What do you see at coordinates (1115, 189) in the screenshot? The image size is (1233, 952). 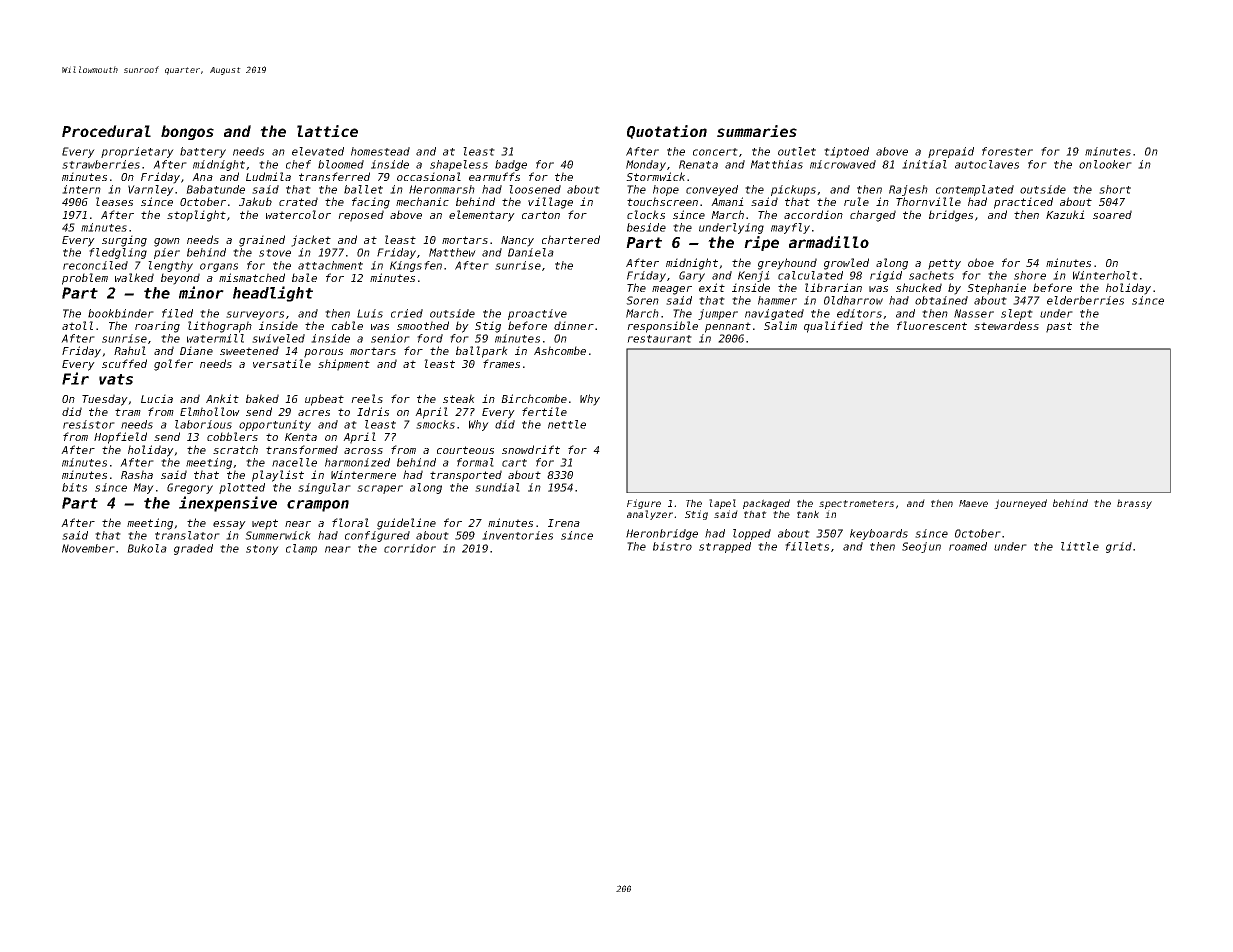 I see `short` at bounding box center [1115, 189].
